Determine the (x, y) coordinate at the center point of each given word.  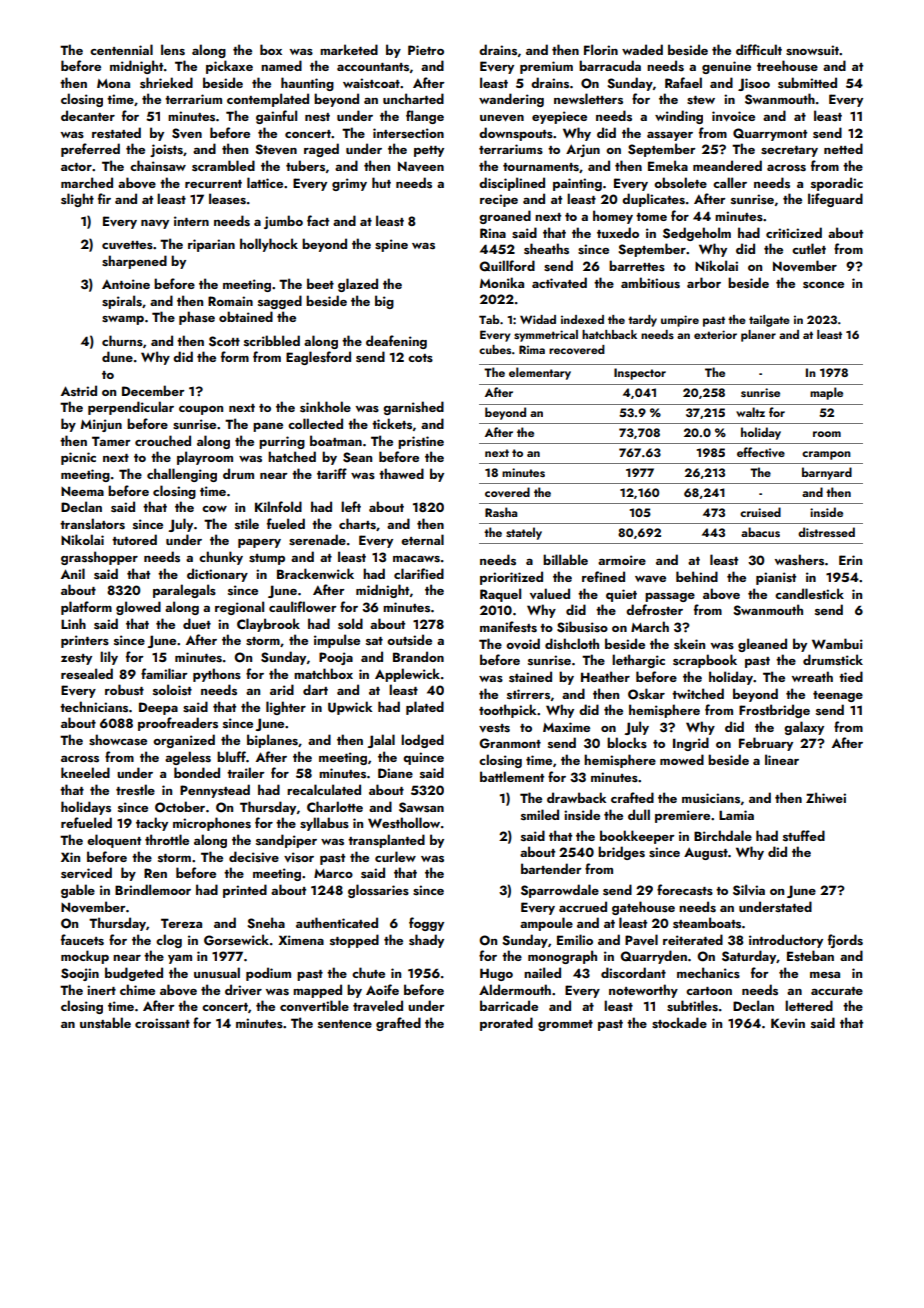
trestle (135, 789)
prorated (506, 1024)
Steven (276, 149)
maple (826, 393)
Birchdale (723, 835)
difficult (759, 49)
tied (851, 676)
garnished (413, 408)
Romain (230, 301)
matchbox (323, 673)
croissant (162, 1023)
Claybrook (268, 625)
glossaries (378, 891)
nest (317, 117)
